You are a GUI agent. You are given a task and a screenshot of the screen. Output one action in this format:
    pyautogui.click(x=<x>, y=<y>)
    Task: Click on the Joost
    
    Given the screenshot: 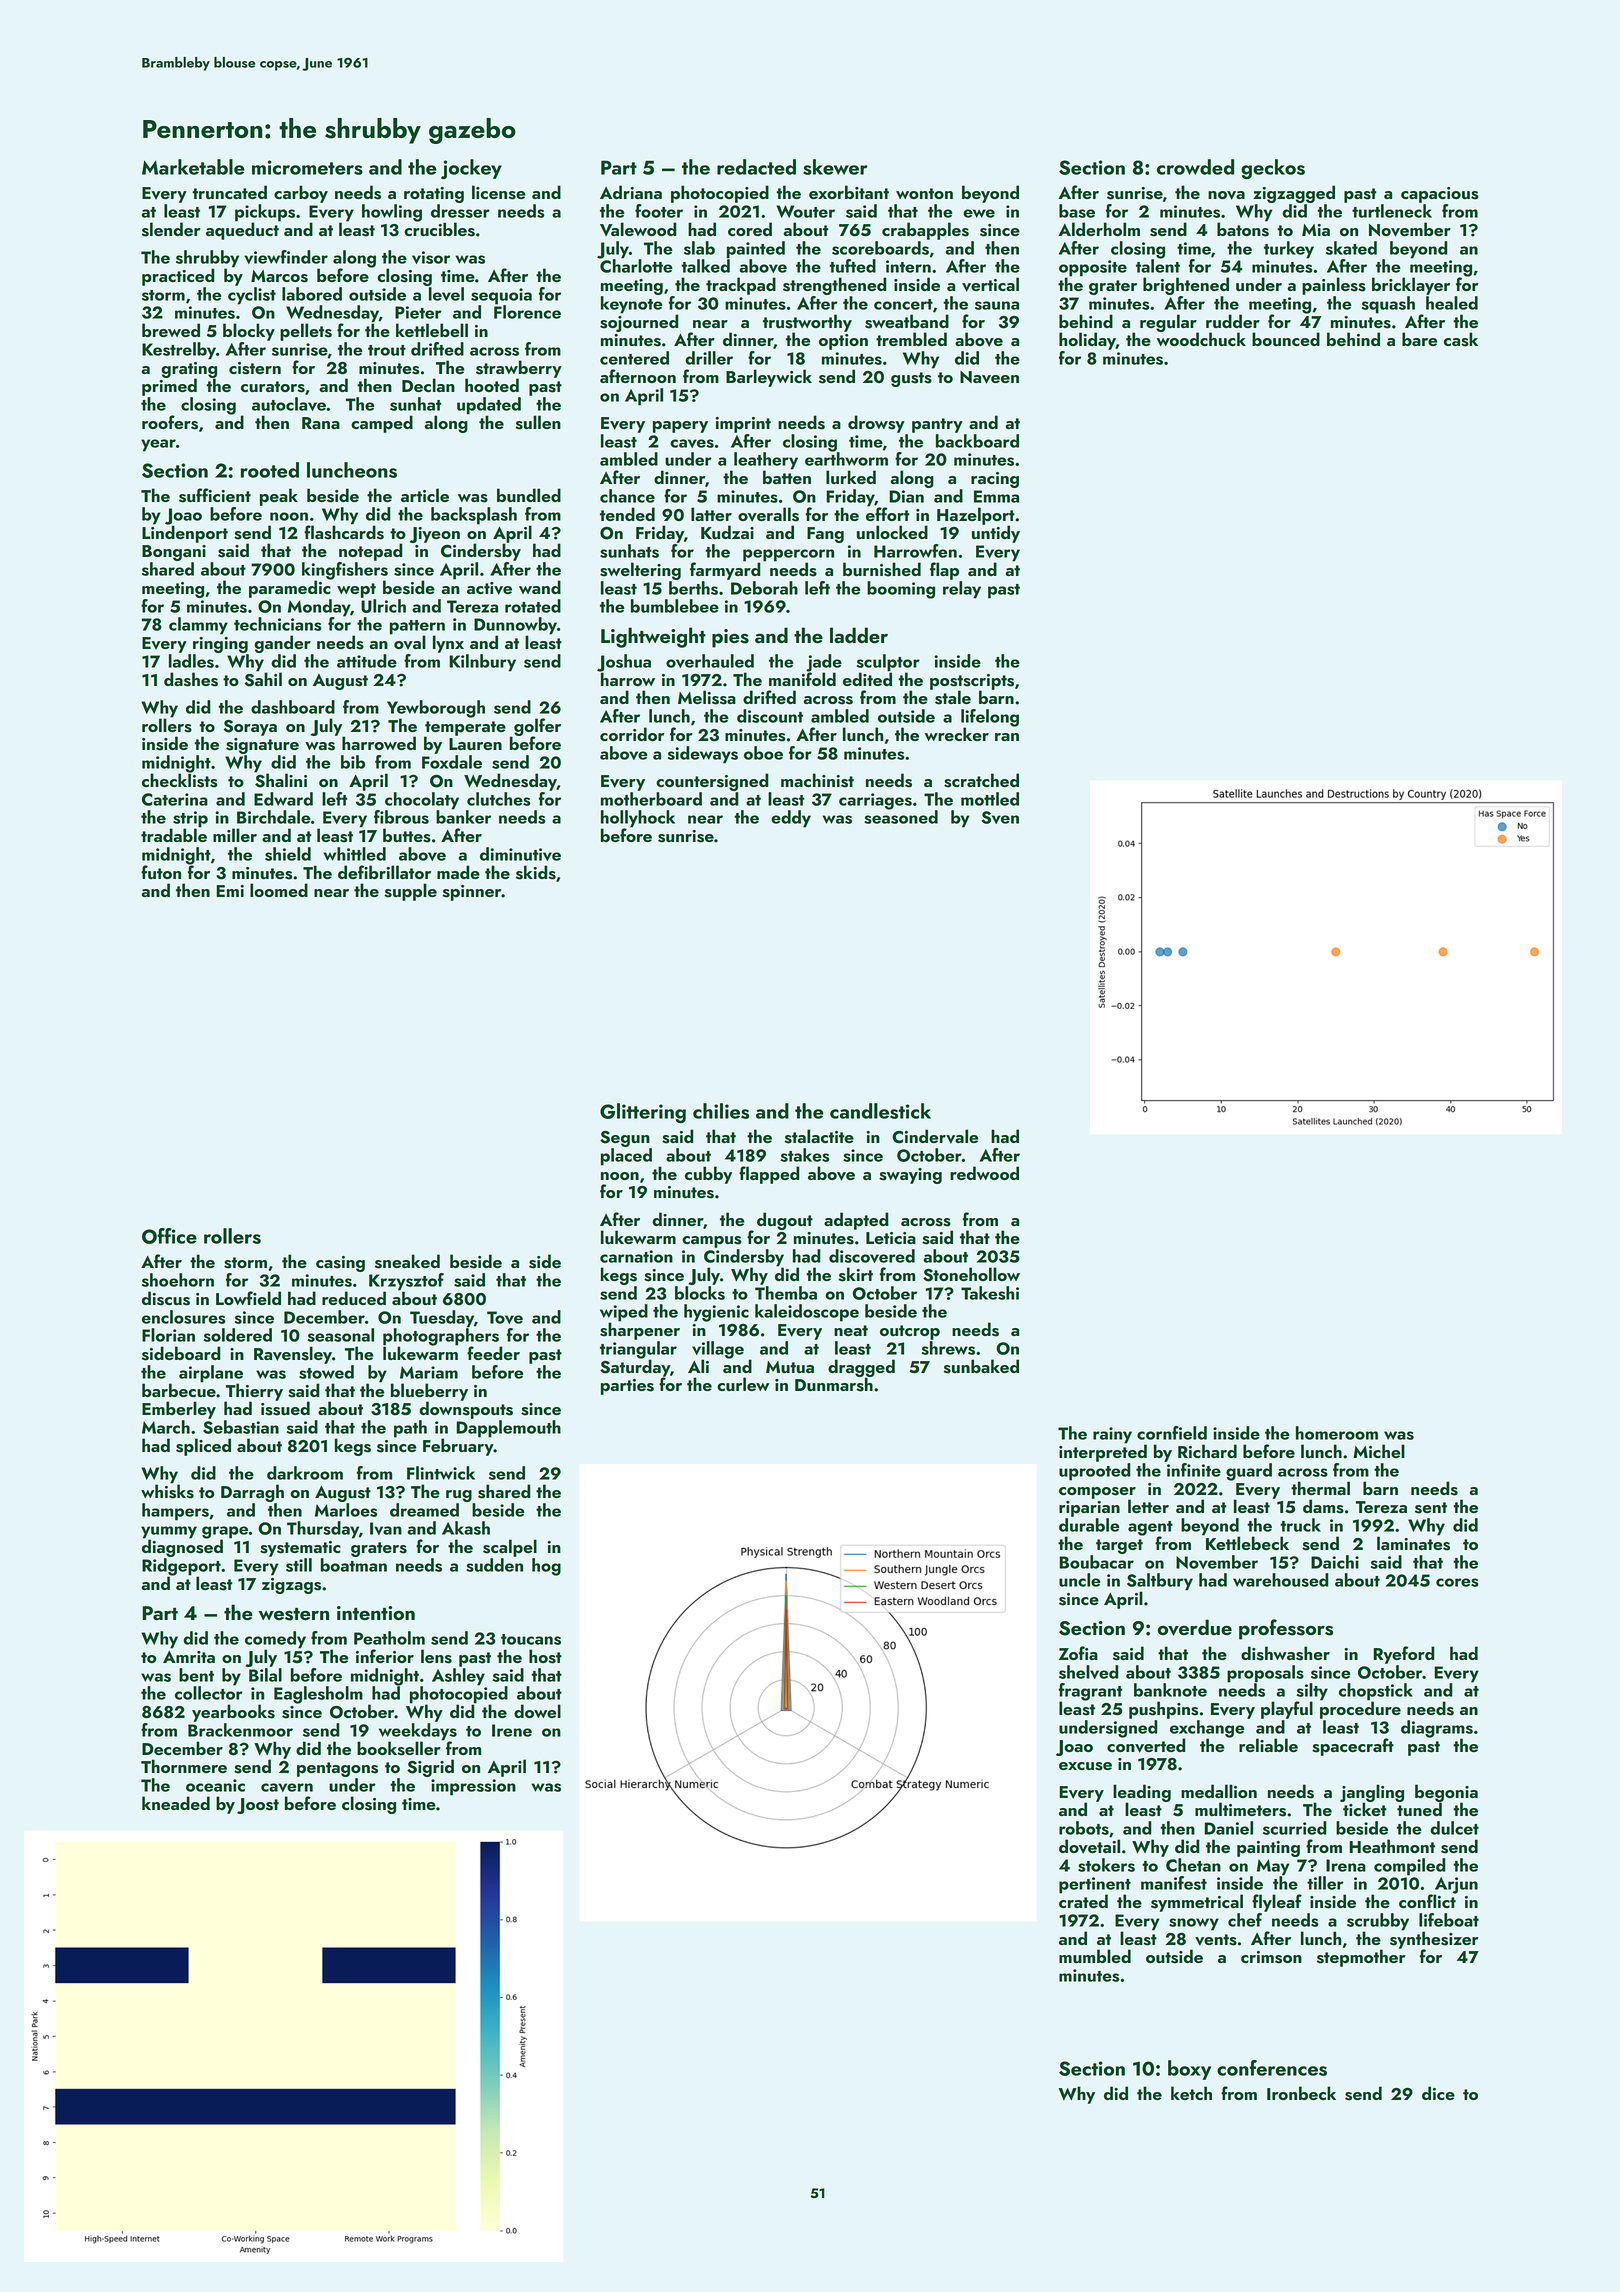 What is the action you would take?
    pyautogui.click(x=258, y=1806)
